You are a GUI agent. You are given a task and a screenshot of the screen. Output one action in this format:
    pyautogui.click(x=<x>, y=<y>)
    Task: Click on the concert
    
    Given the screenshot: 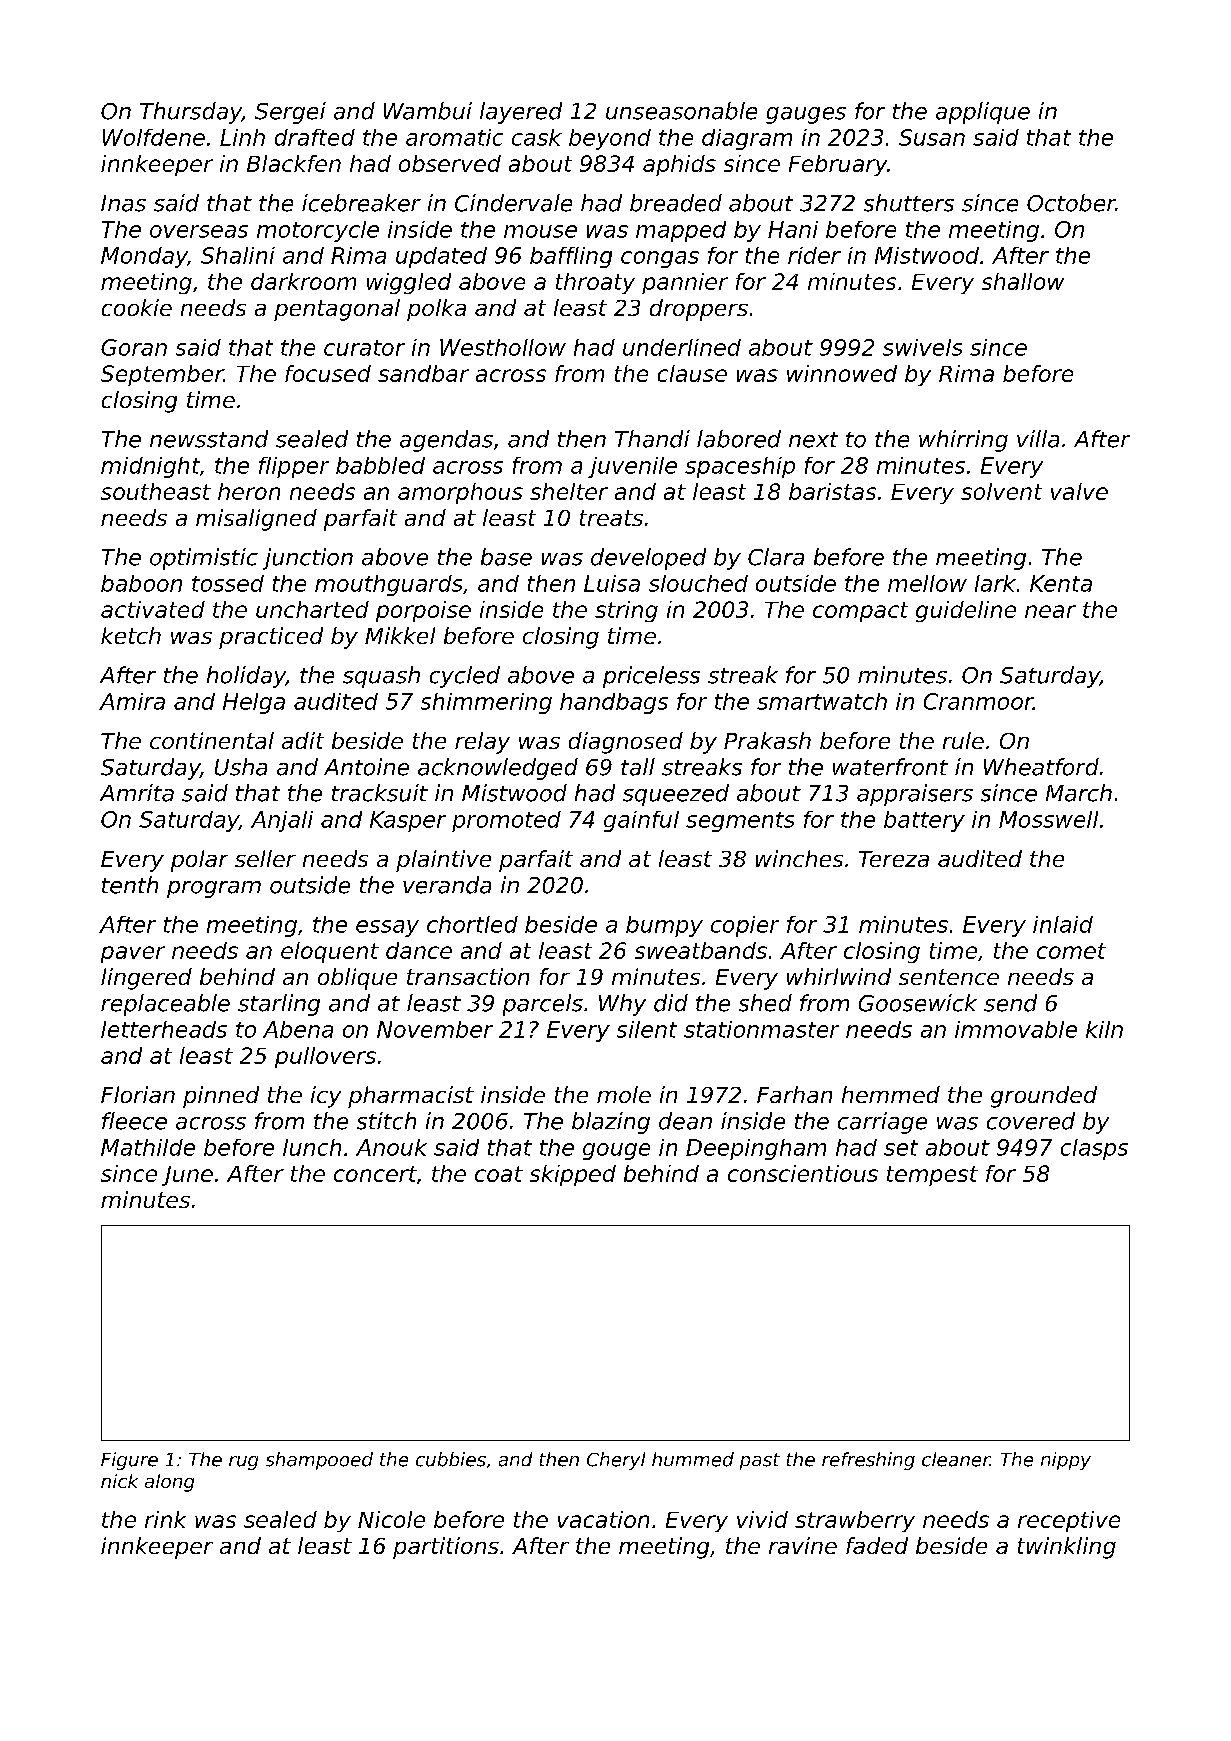 What is the action you would take?
    pyautogui.click(x=375, y=1174)
